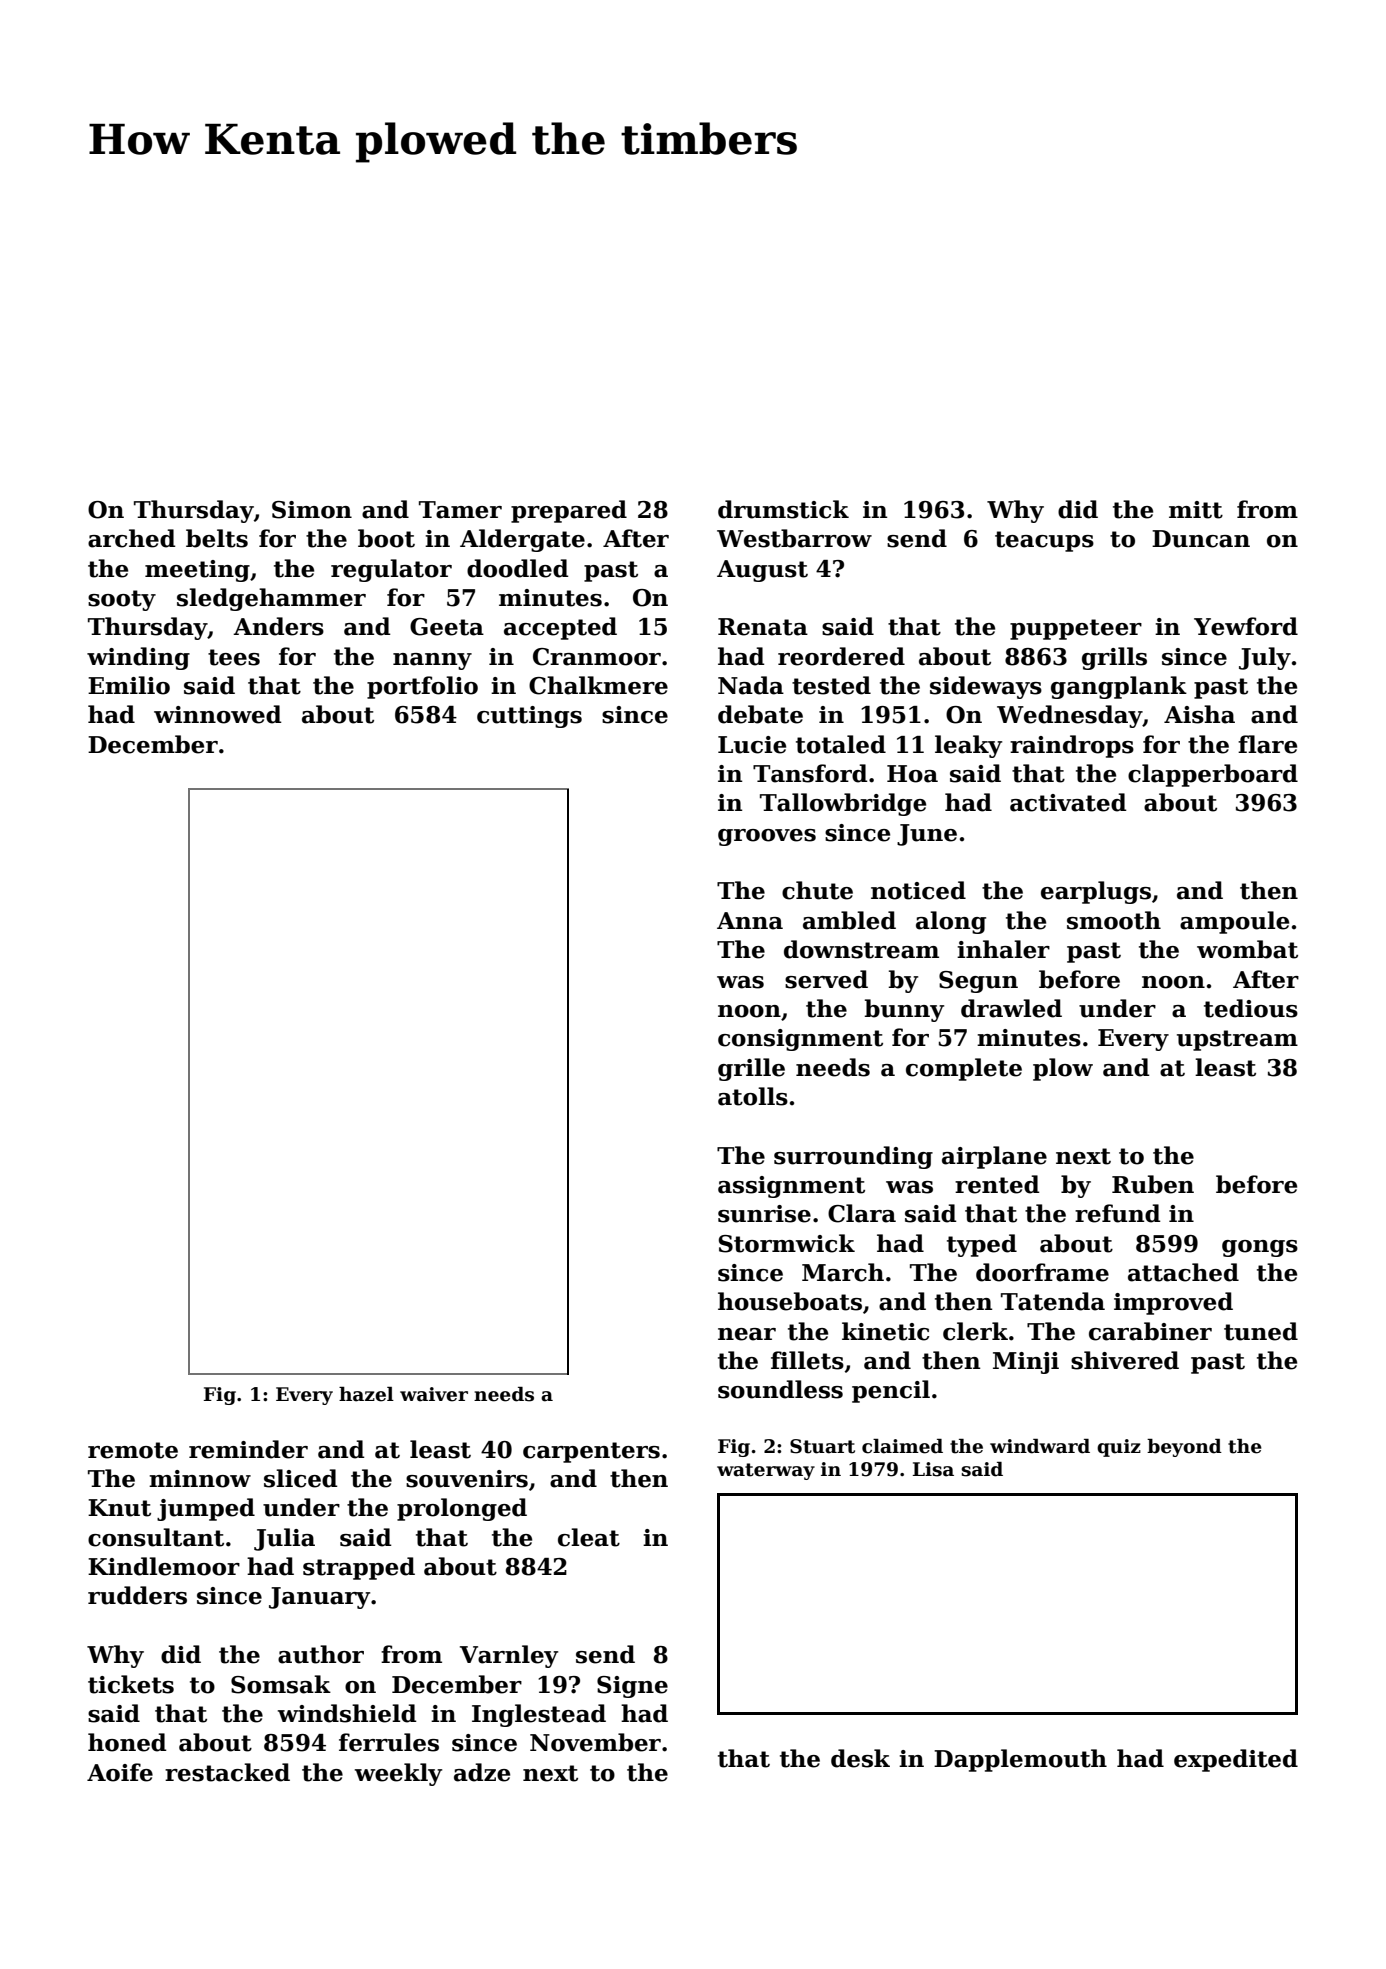 Image resolution: width=1386 pixels, height=1969 pixels. I want to click on expedited, so click(1236, 1760).
